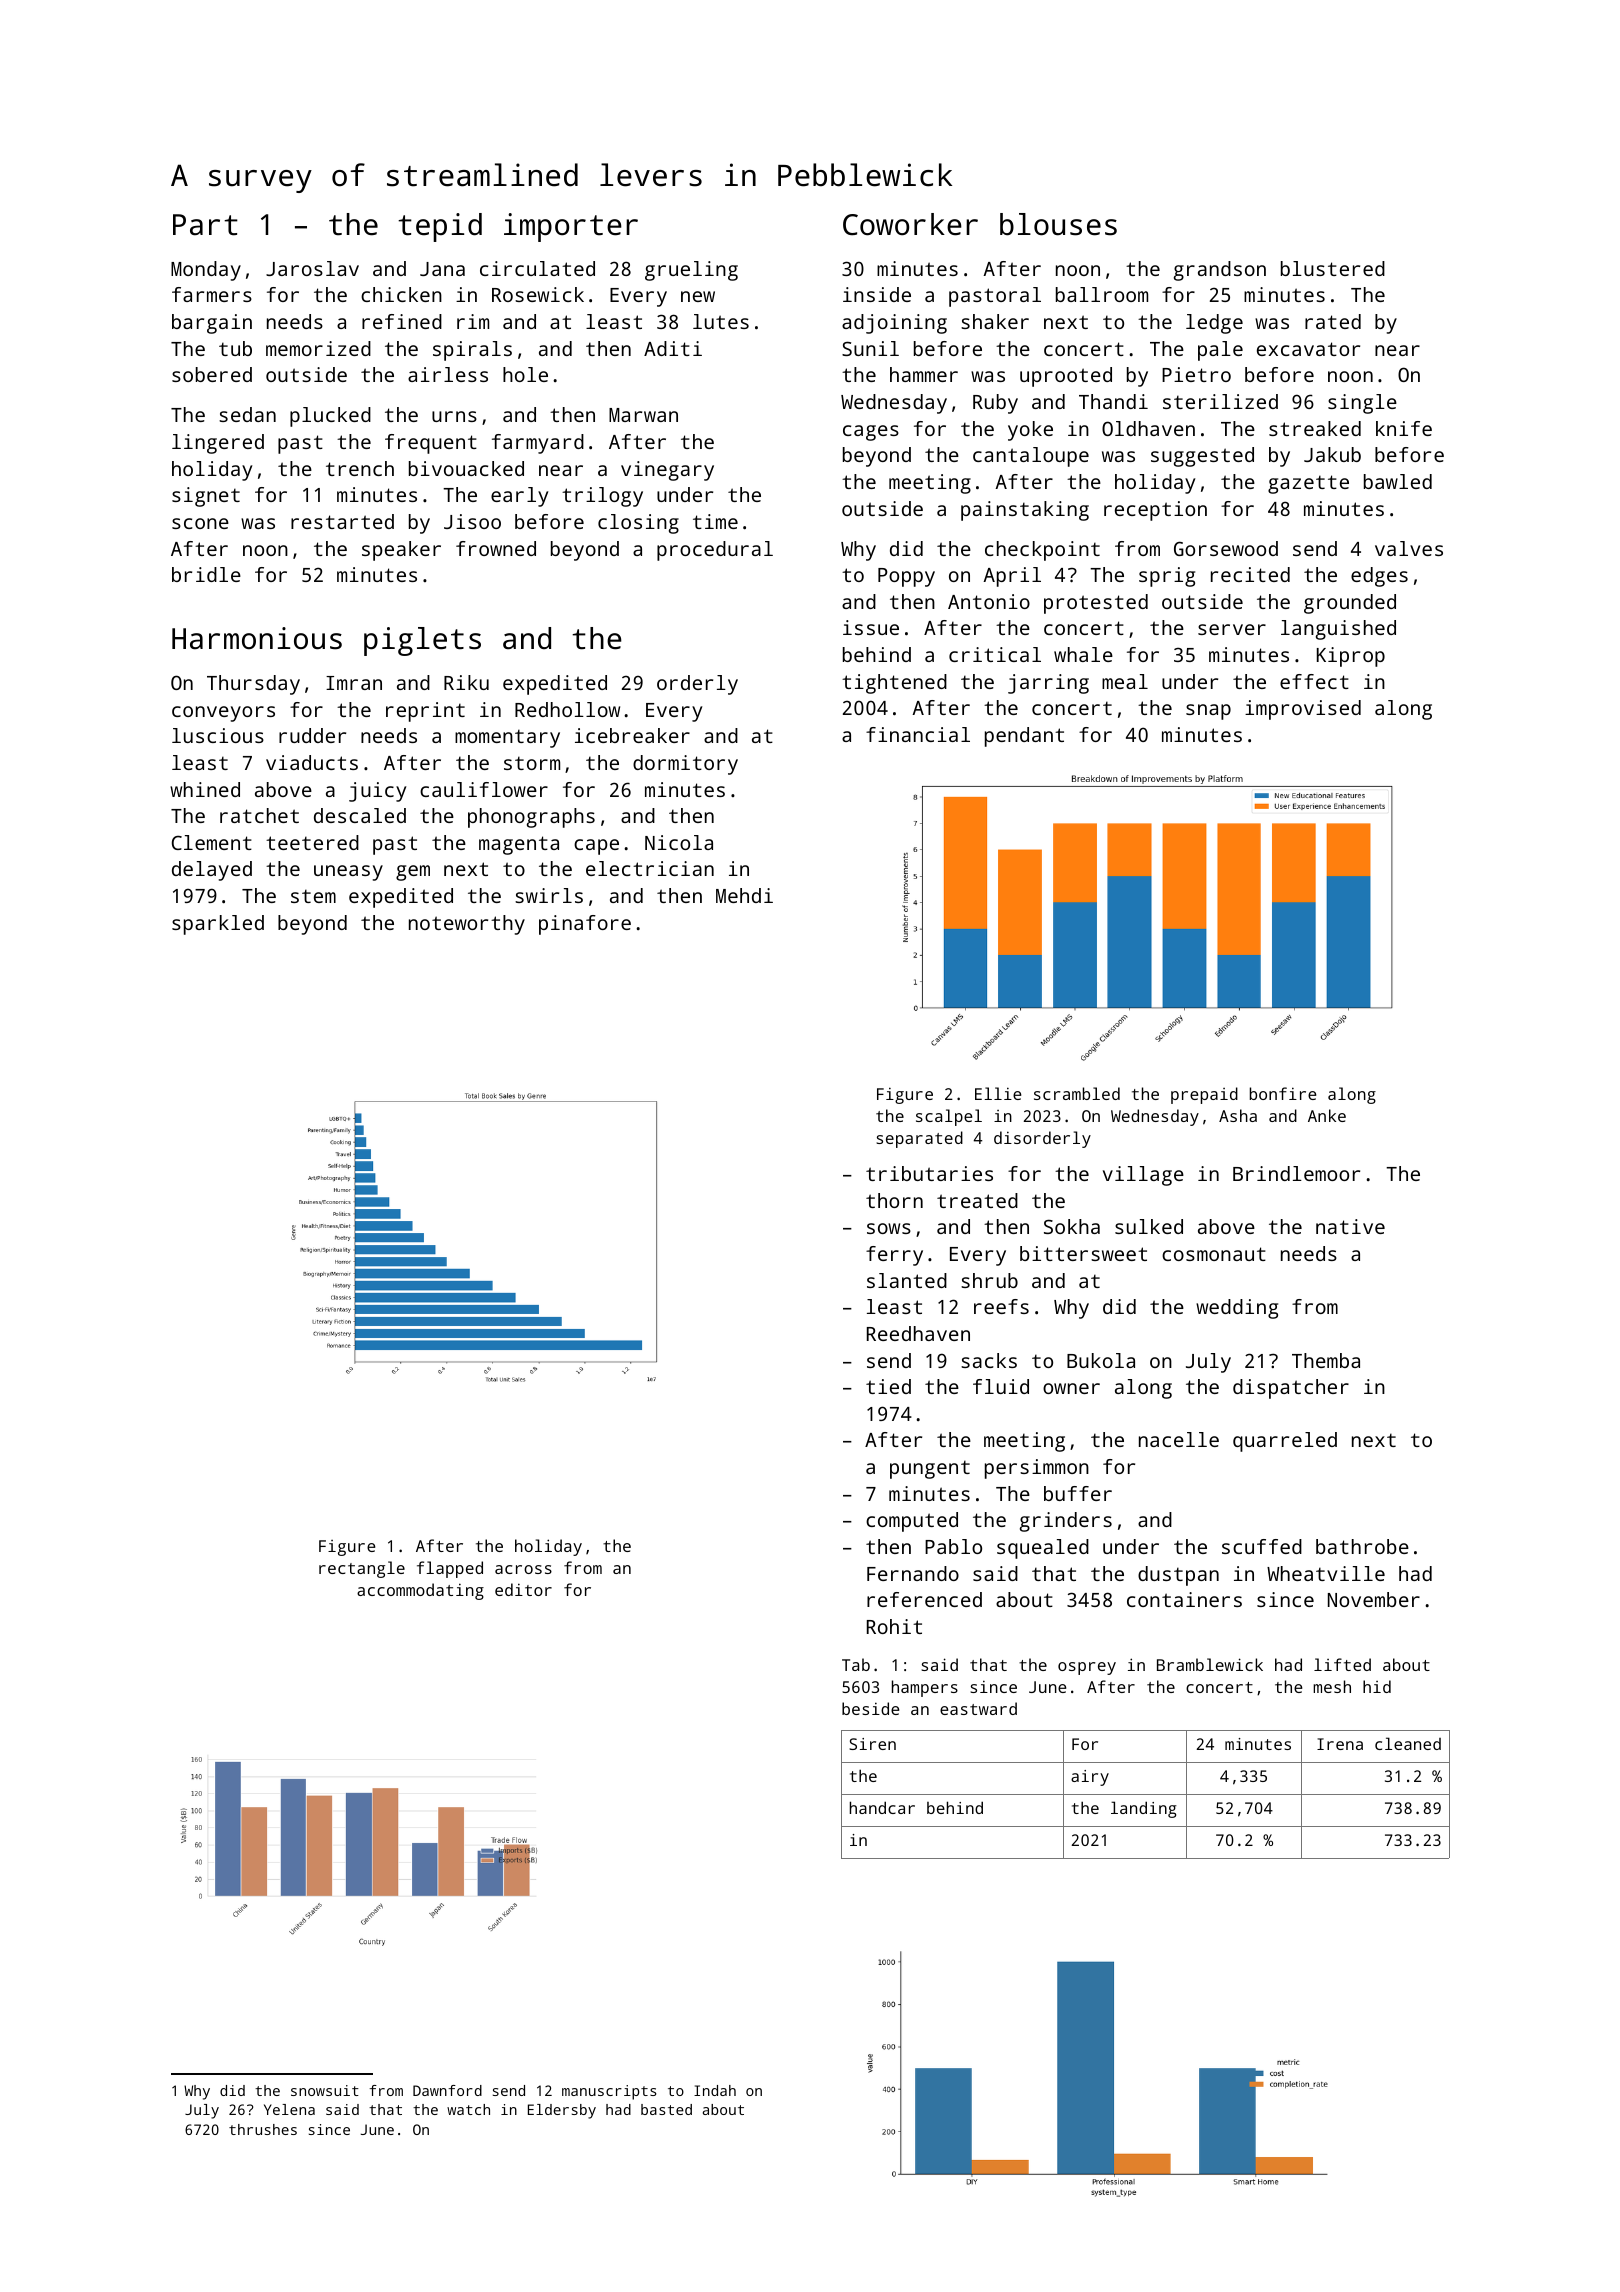  I want to click on native, so click(1350, 1226).
